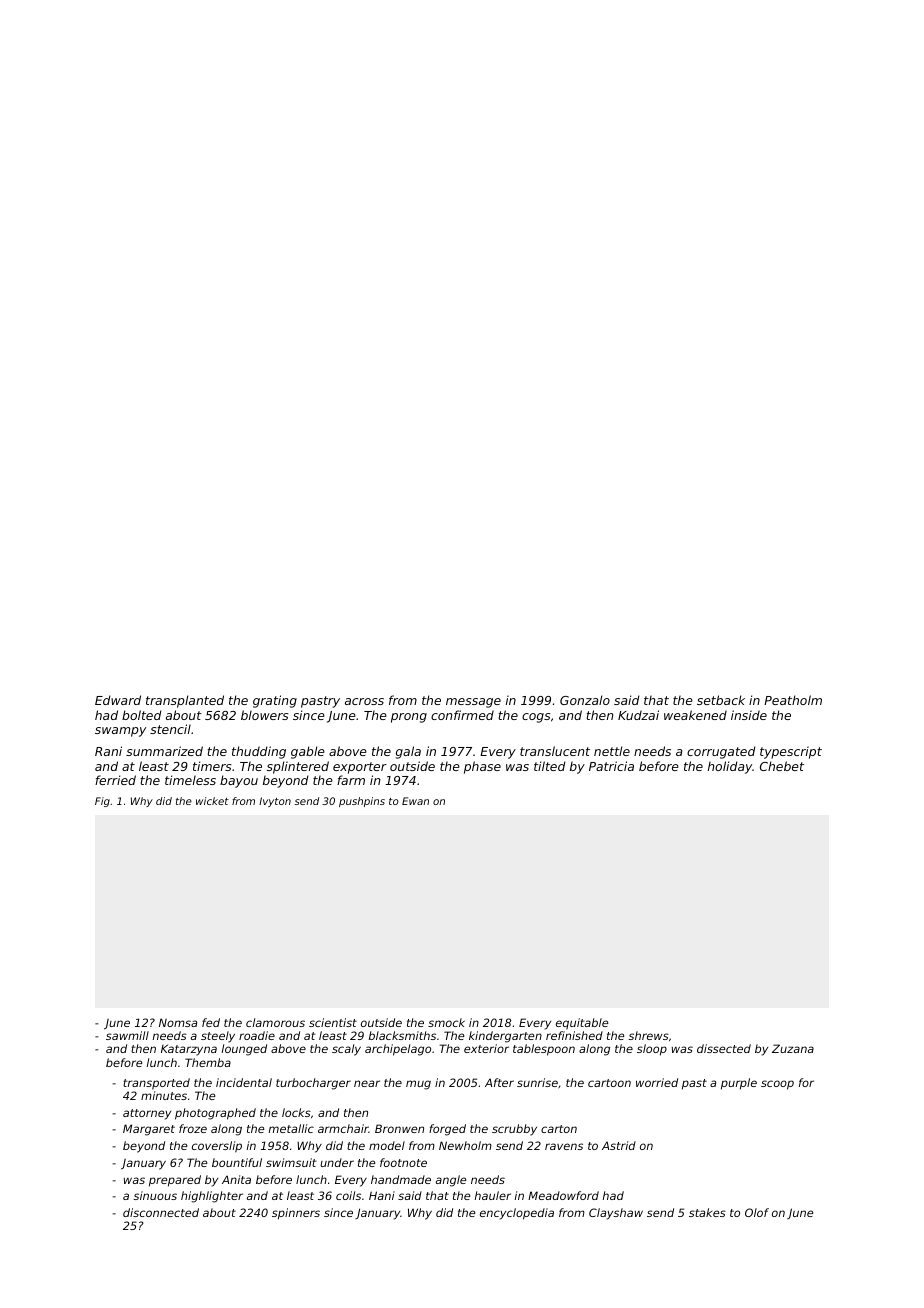 This screenshot has width=924, height=1308. What do you see at coordinates (730, 767) in the screenshot?
I see `holiday` at bounding box center [730, 767].
